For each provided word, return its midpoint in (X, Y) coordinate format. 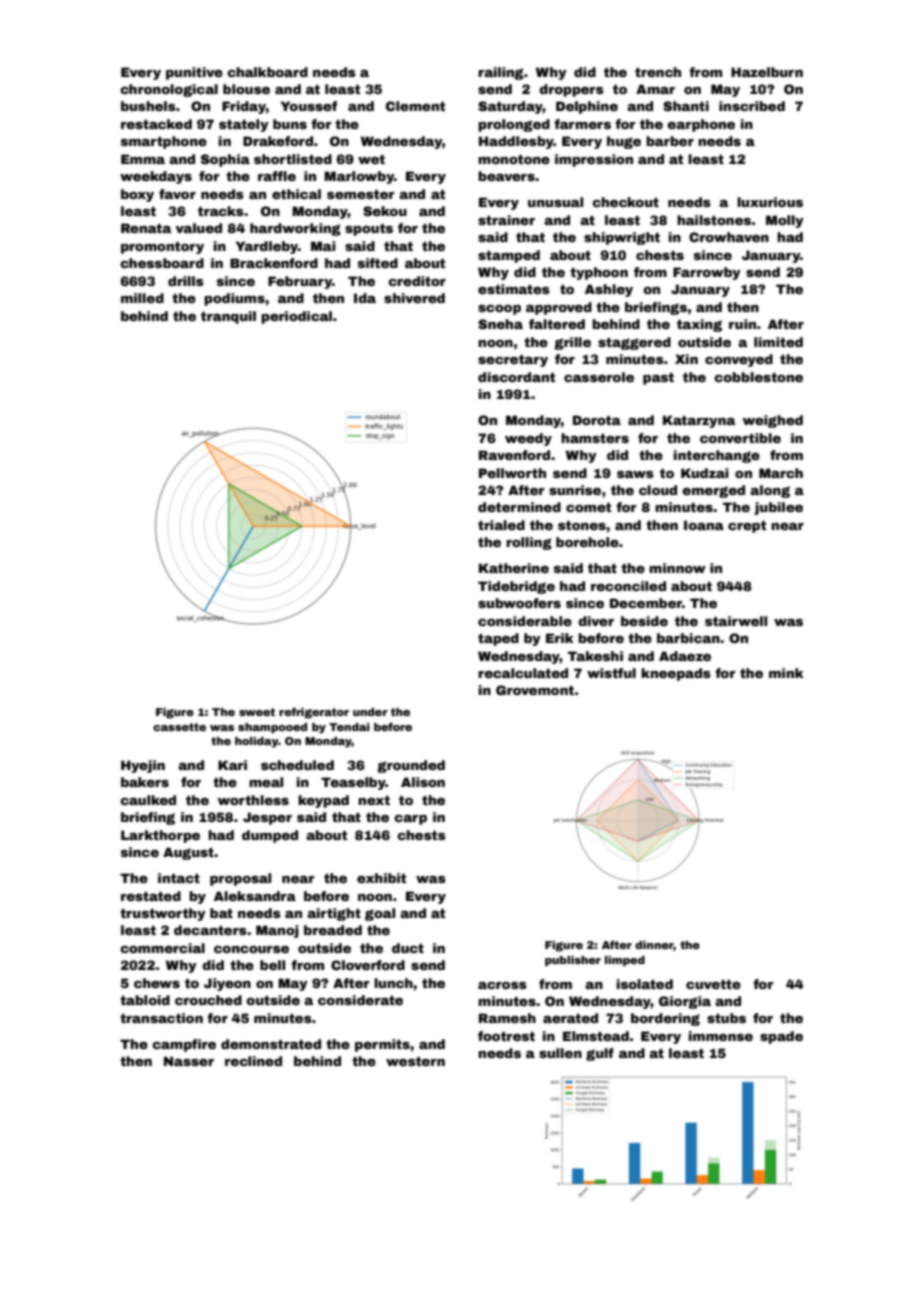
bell (272, 965)
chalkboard (267, 72)
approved (559, 308)
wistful (611, 673)
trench (658, 72)
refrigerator (314, 713)
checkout (625, 202)
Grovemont (535, 690)
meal (266, 782)
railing (501, 73)
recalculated (523, 673)
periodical (296, 317)
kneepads (676, 674)
